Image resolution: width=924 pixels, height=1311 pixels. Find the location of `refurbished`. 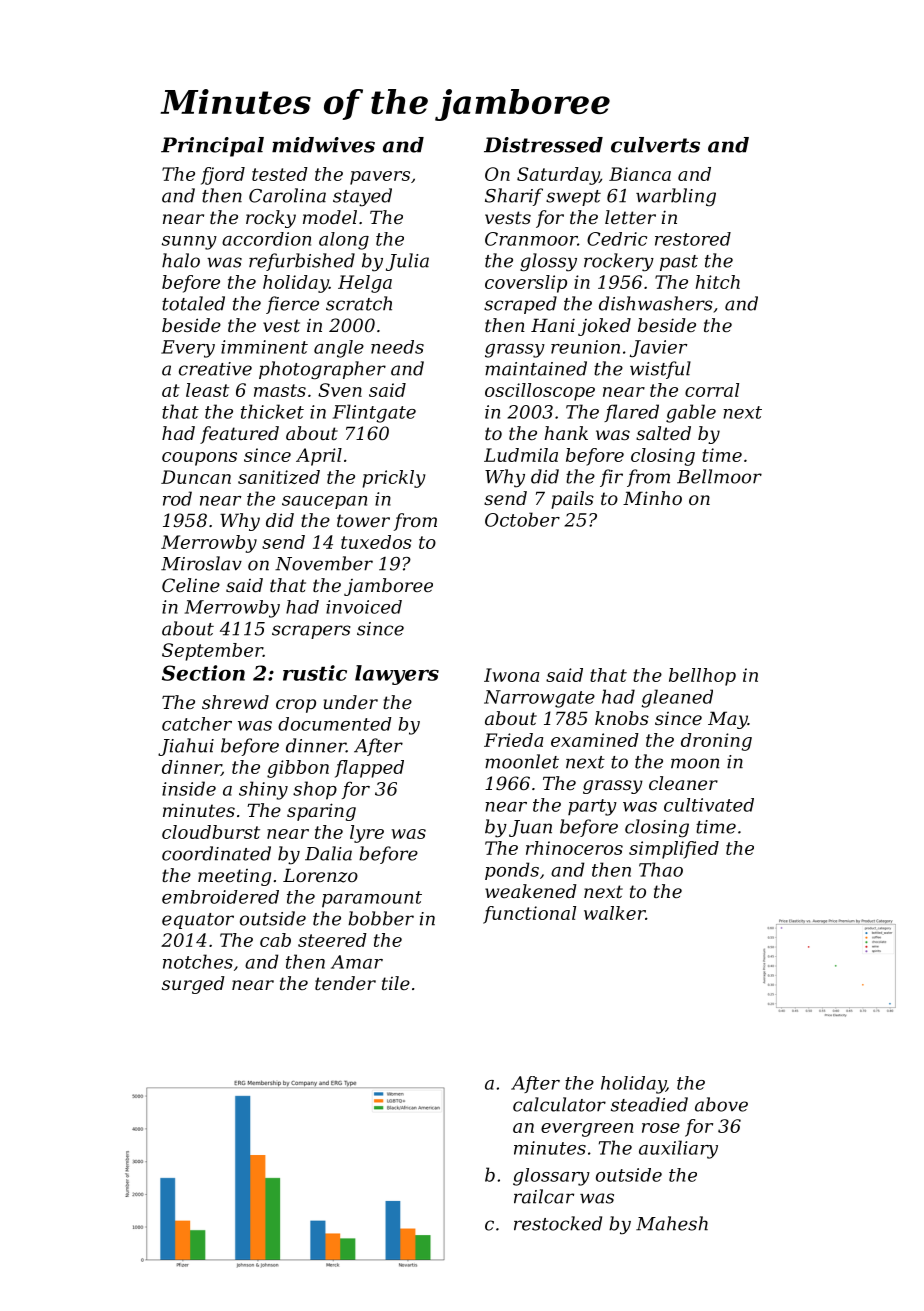

refurbished is located at coordinates (302, 262).
